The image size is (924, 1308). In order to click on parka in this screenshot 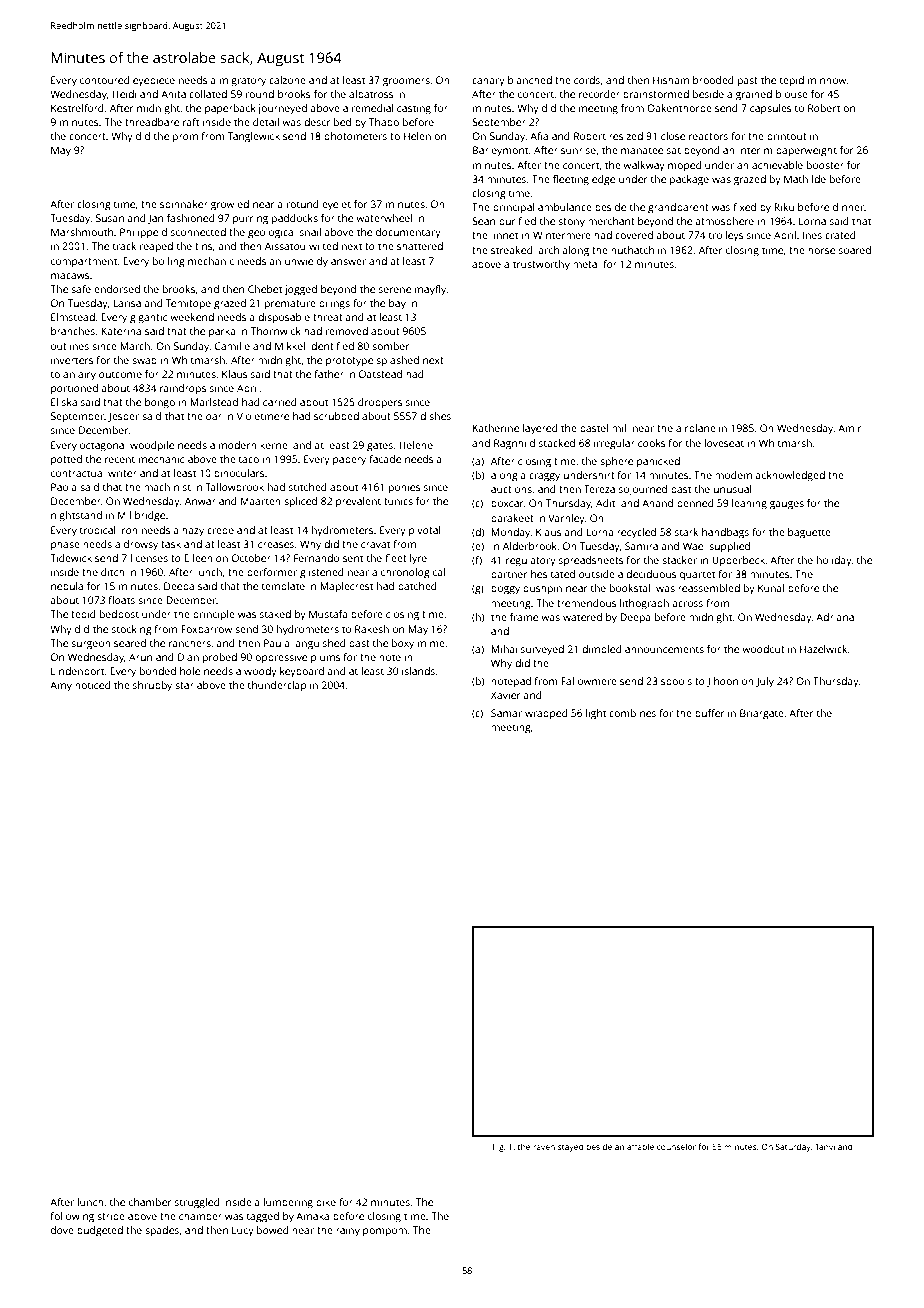, I will do `click(222, 332)`.
